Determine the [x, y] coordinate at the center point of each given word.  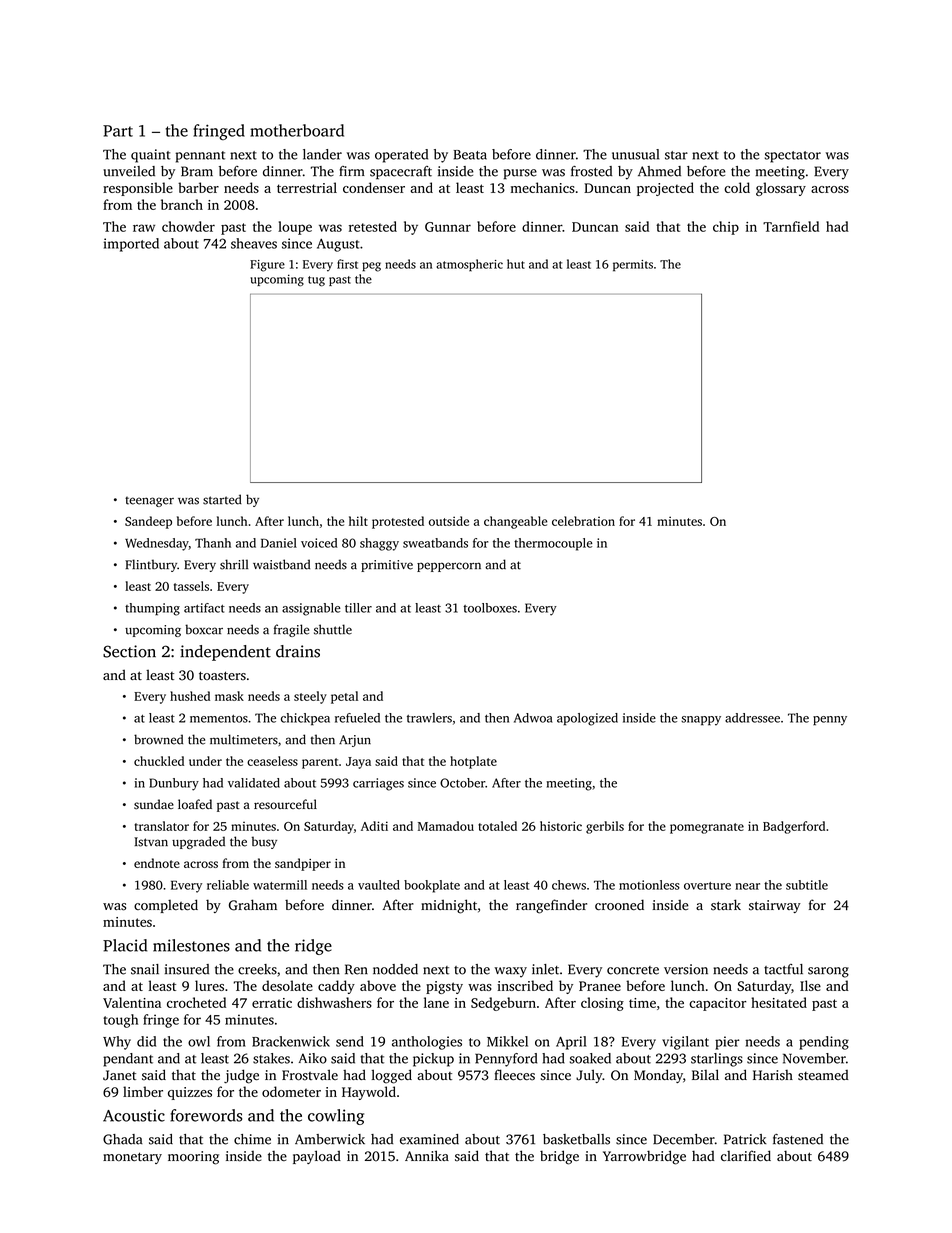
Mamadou [446, 826]
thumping [152, 609]
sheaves [254, 243]
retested [373, 226]
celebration [583, 521]
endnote [157, 863]
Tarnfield [791, 226]
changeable [515, 522]
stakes [271, 1058]
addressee [752, 718]
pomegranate [707, 828]
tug [316, 281]
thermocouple [553, 544]
